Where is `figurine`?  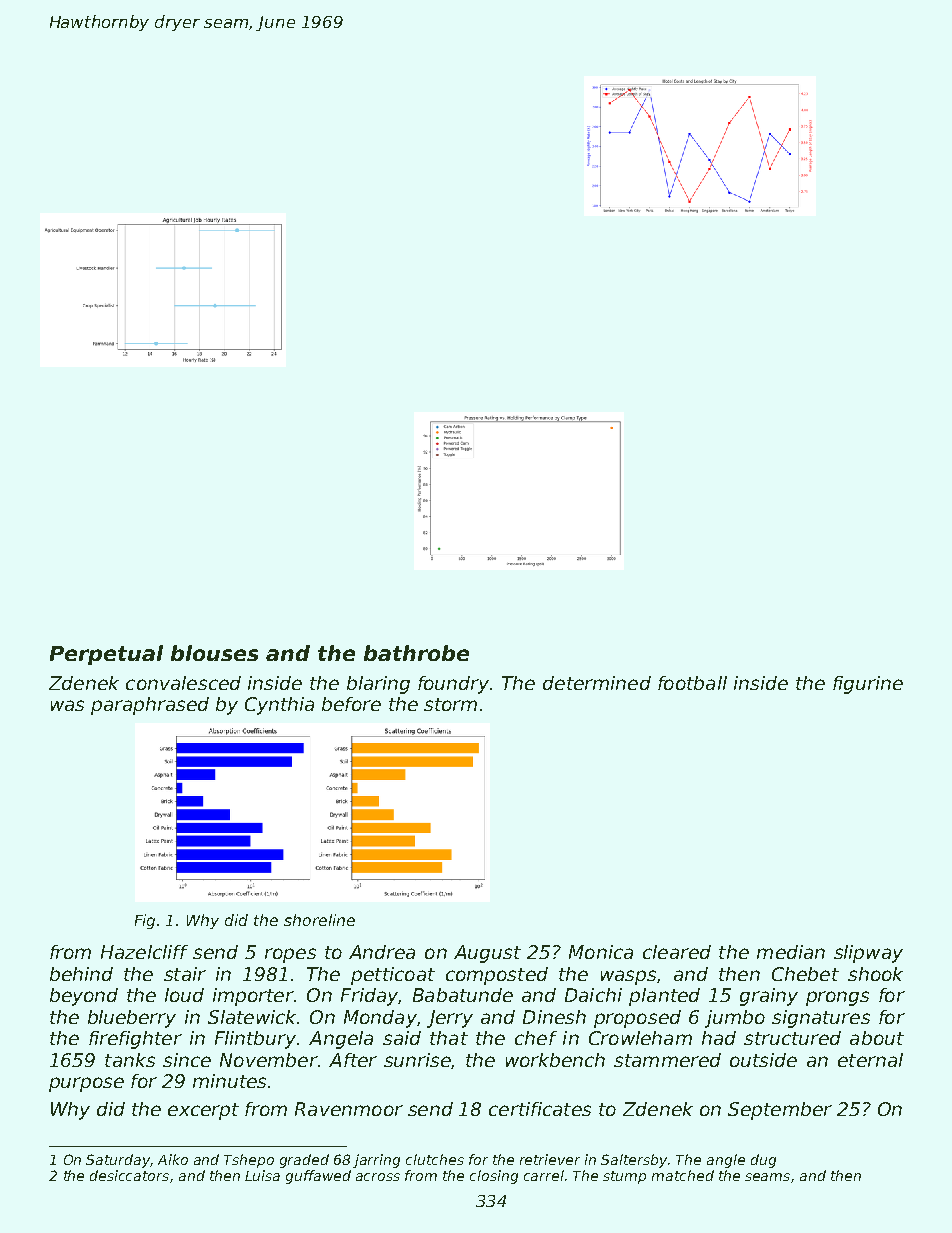 figurine is located at coordinates (868, 685).
